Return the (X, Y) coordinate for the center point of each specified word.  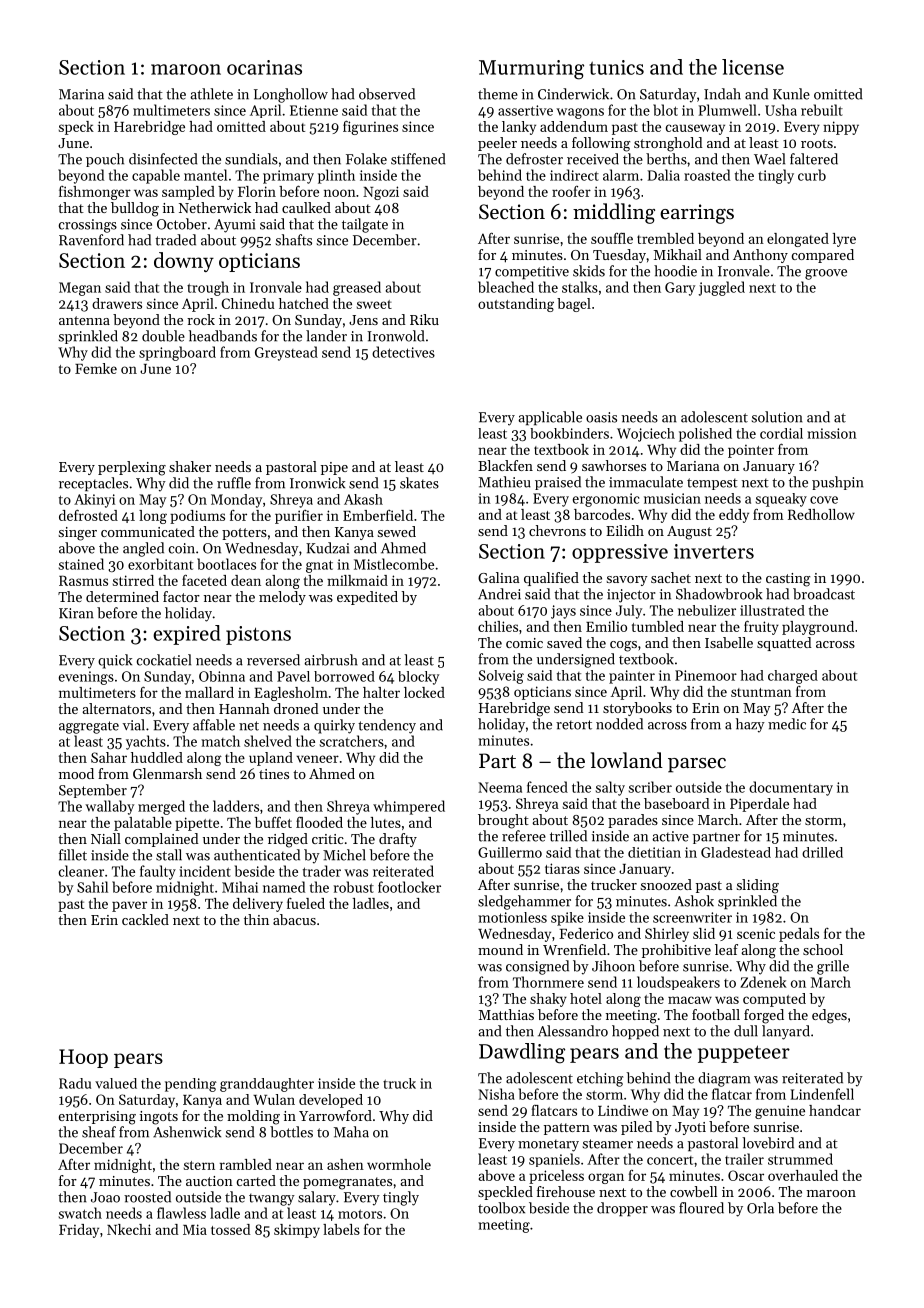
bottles (291, 1132)
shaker (190, 466)
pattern (567, 1129)
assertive (525, 110)
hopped (635, 1032)
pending (191, 1085)
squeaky (781, 500)
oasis (601, 417)
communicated (148, 531)
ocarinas (264, 67)
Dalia (664, 175)
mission (832, 433)
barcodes (602, 514)
